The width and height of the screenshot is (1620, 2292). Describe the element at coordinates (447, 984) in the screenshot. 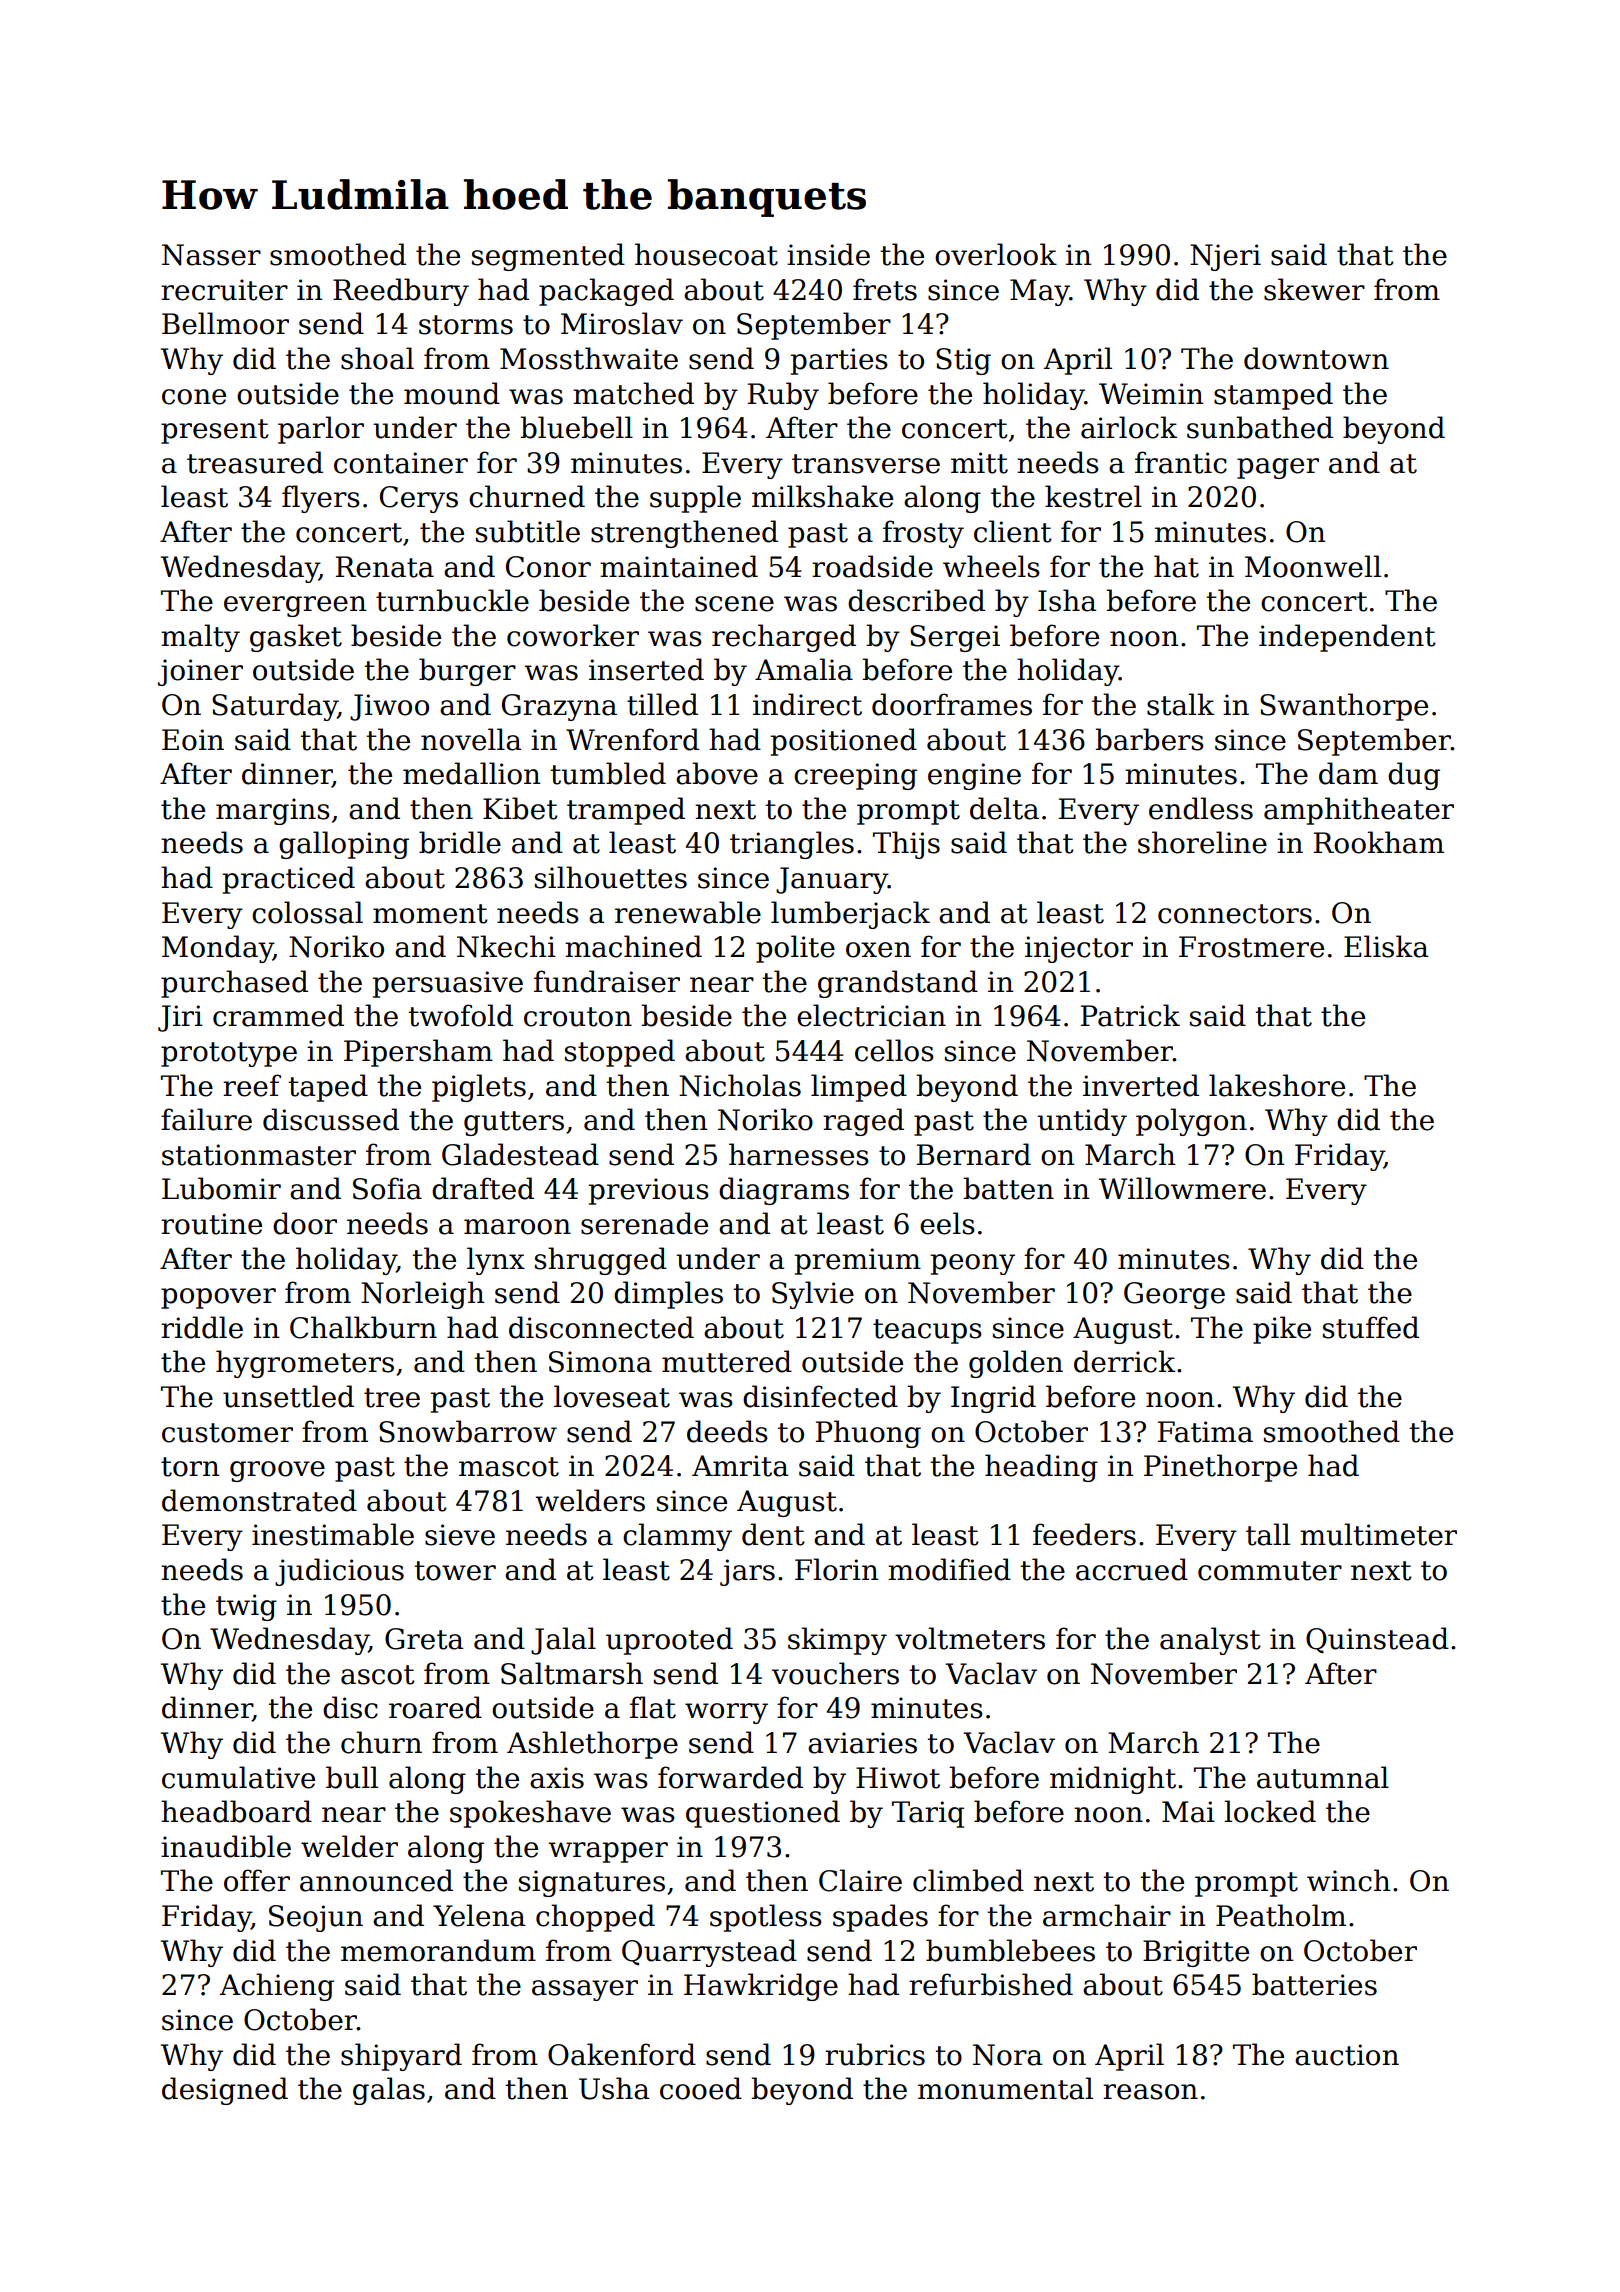

I see `persuasive` at that location.
